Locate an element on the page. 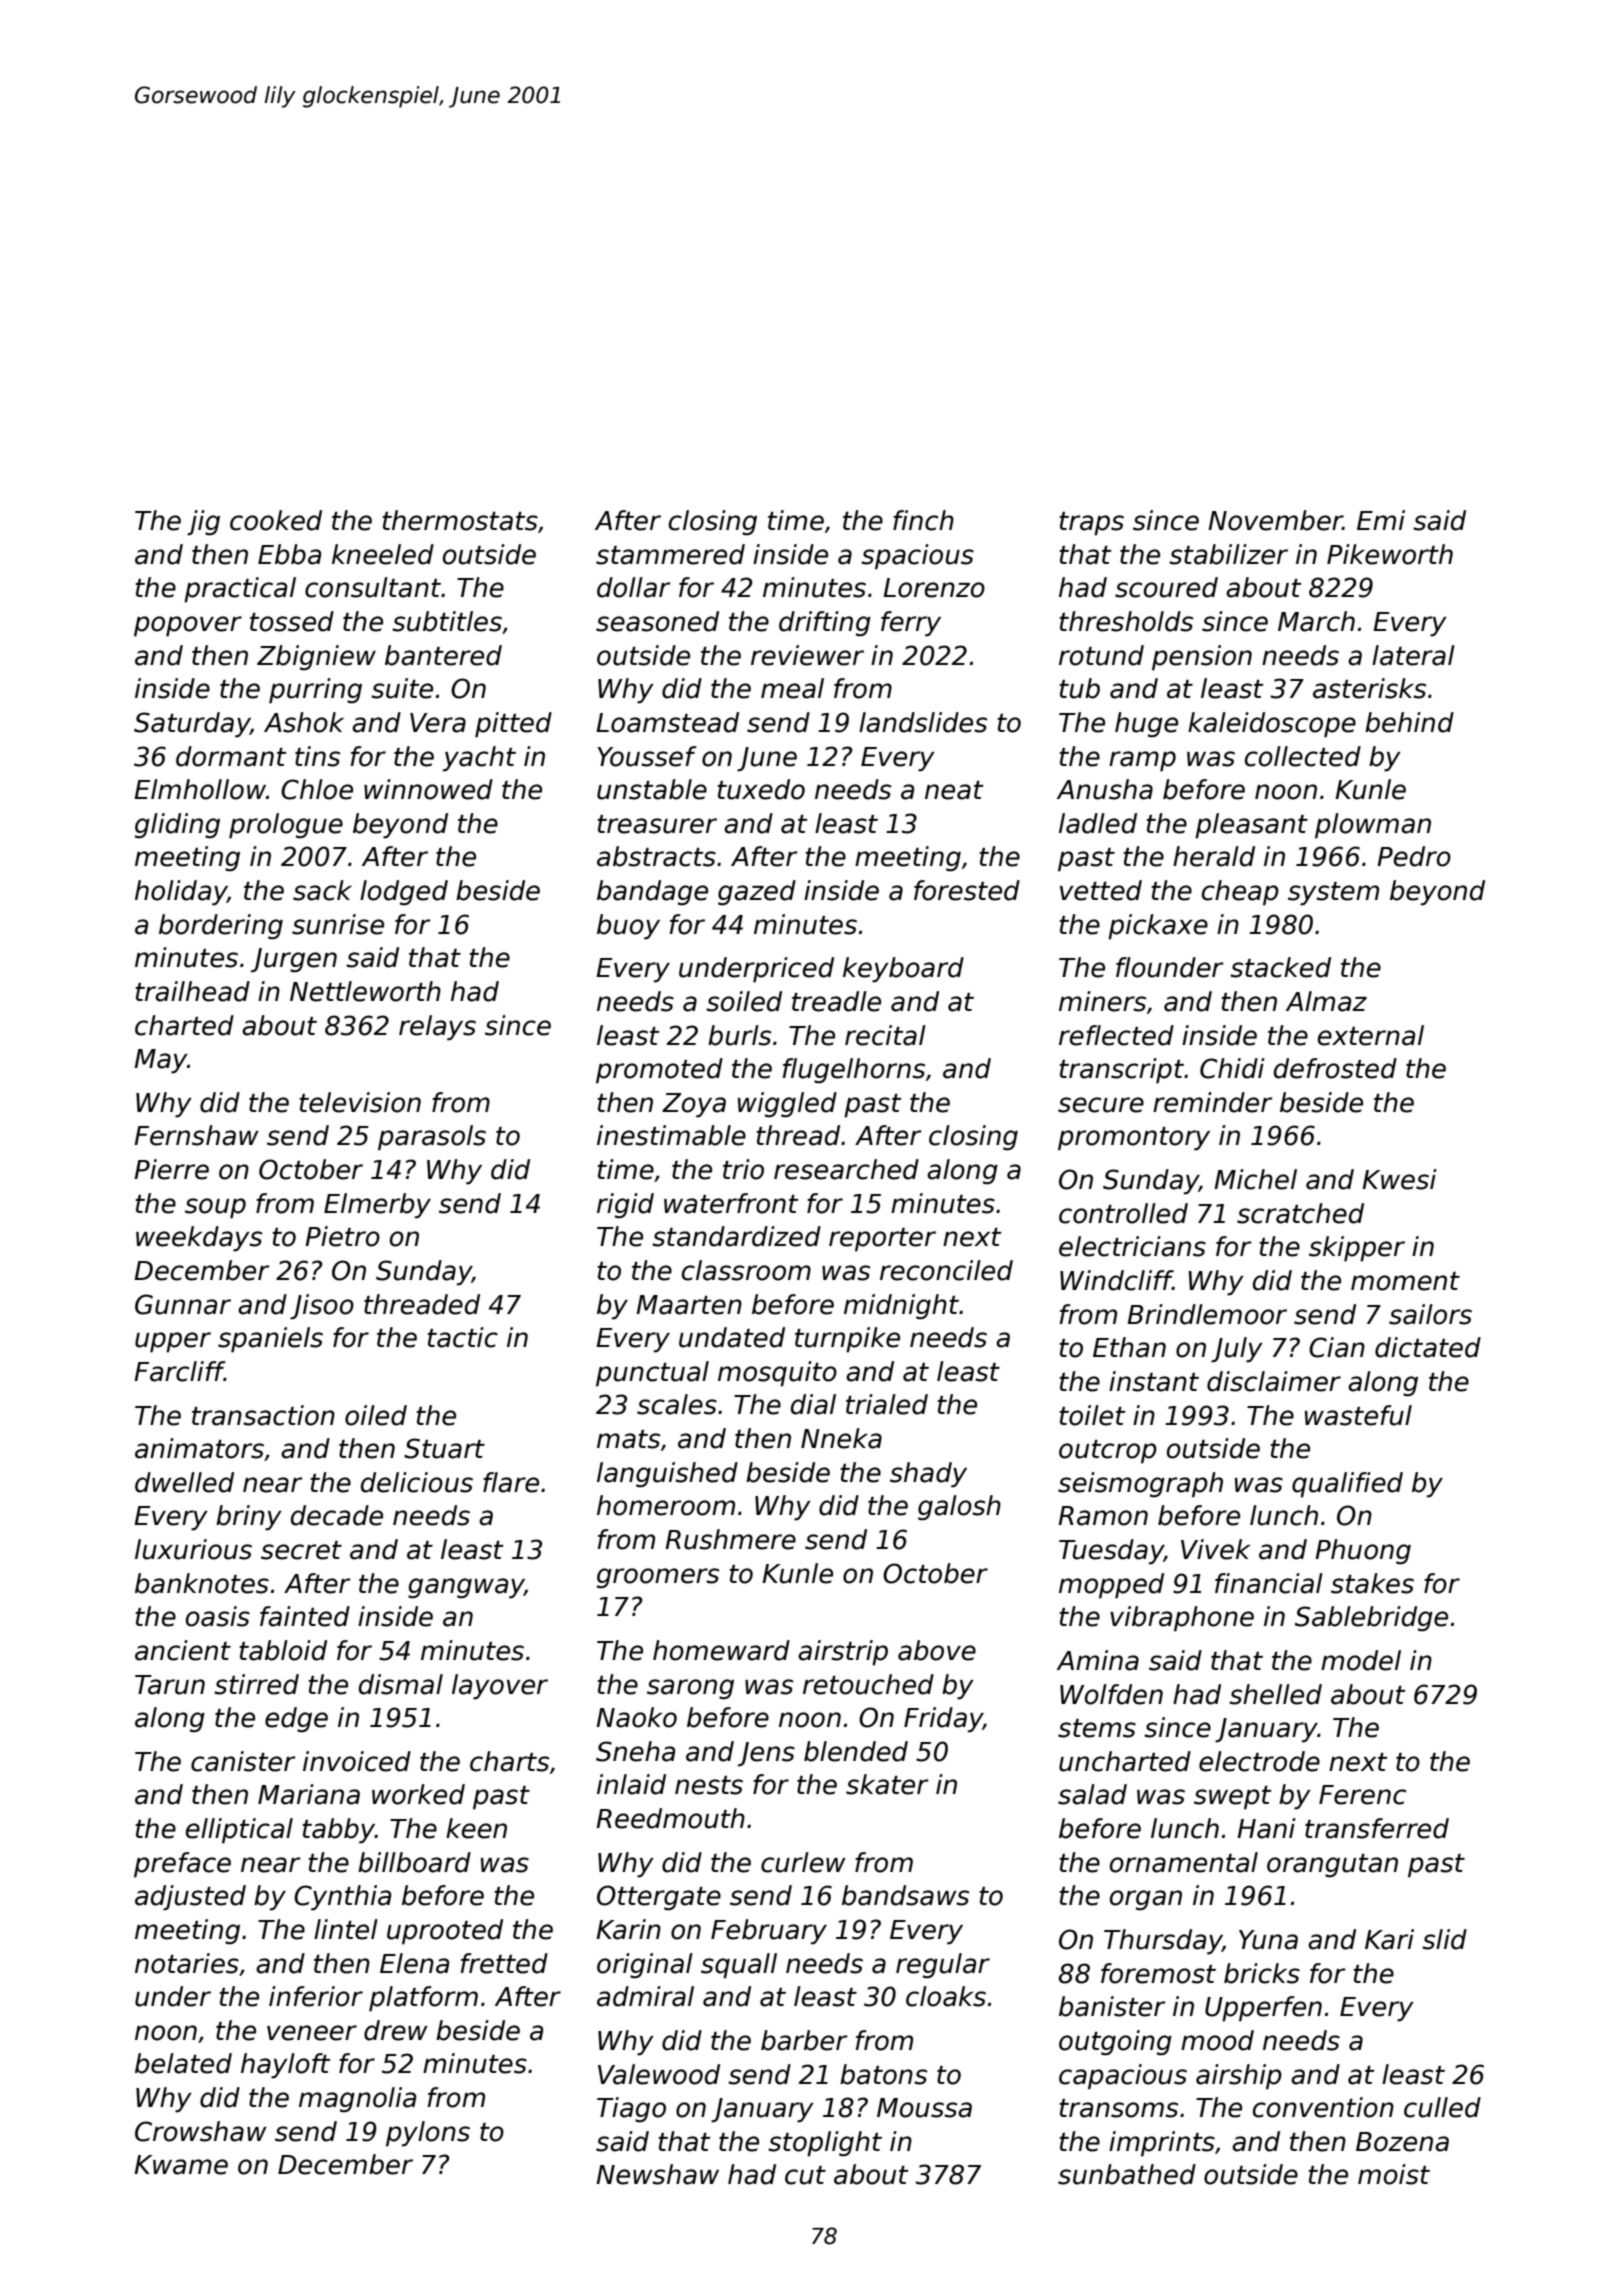  defrosted is located at coordinates (1335, 1068).
